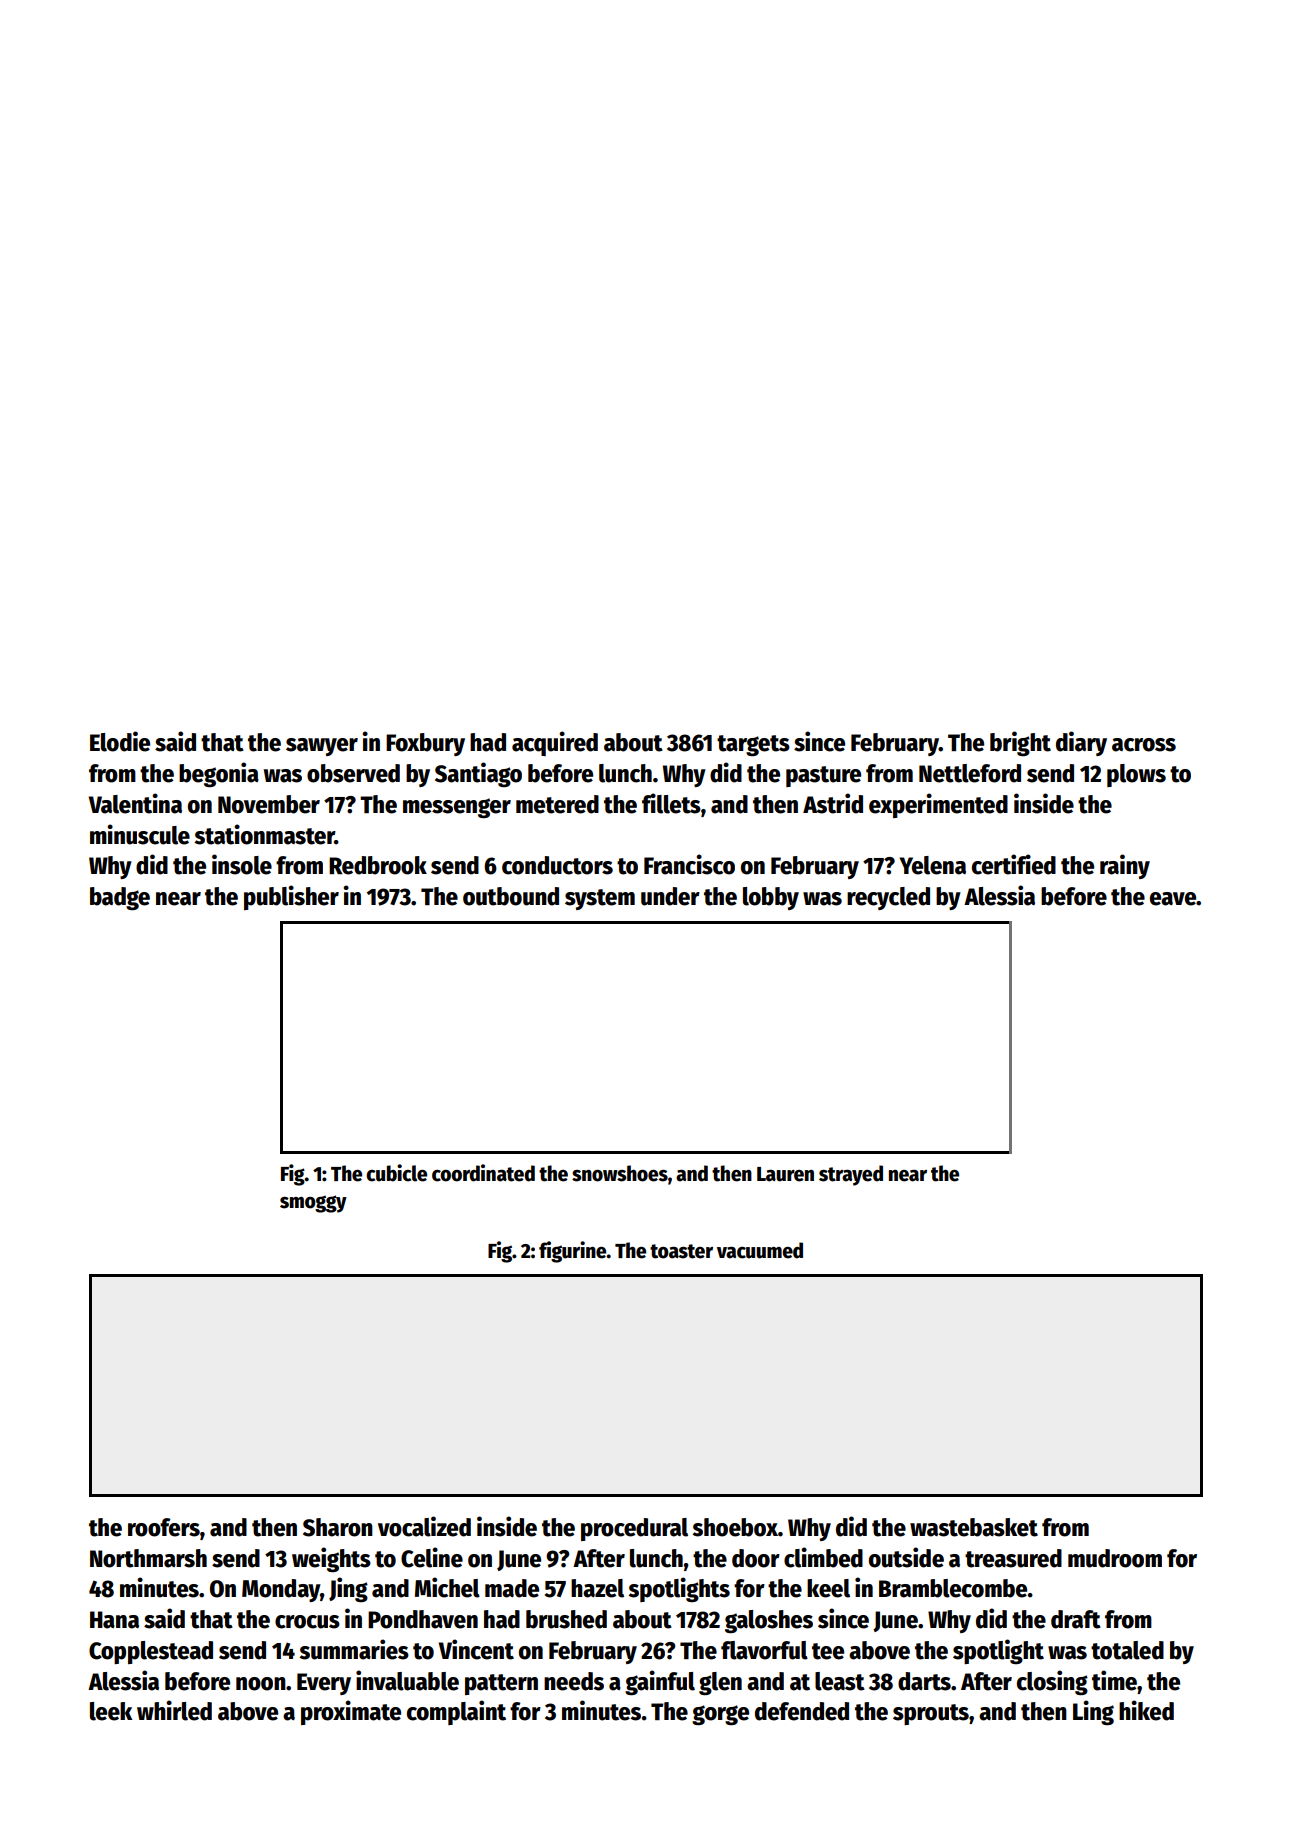  I want to click on roofers, so click(164, 1527).
